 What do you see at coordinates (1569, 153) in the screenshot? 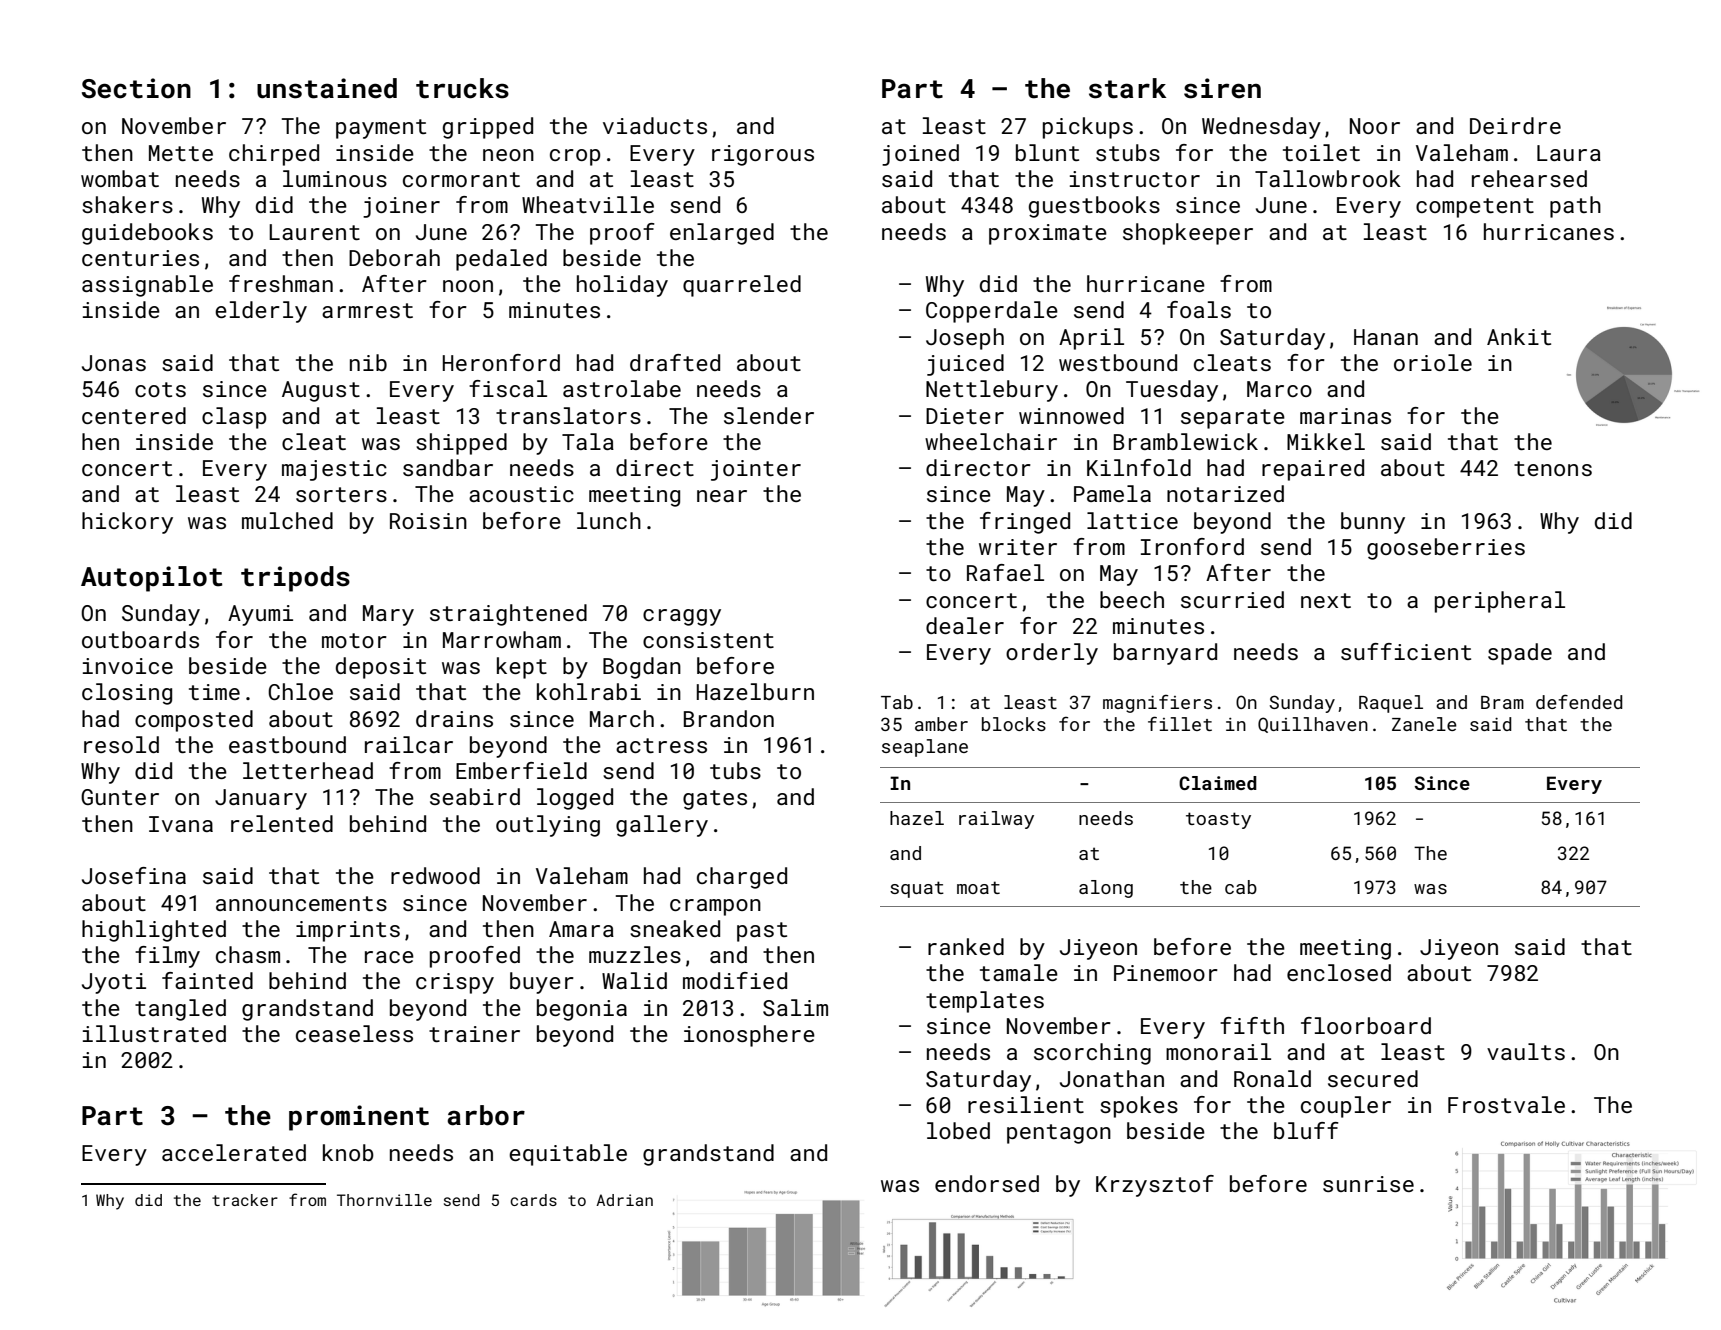
I see `Laura` at bounding box center [1569, 153].
